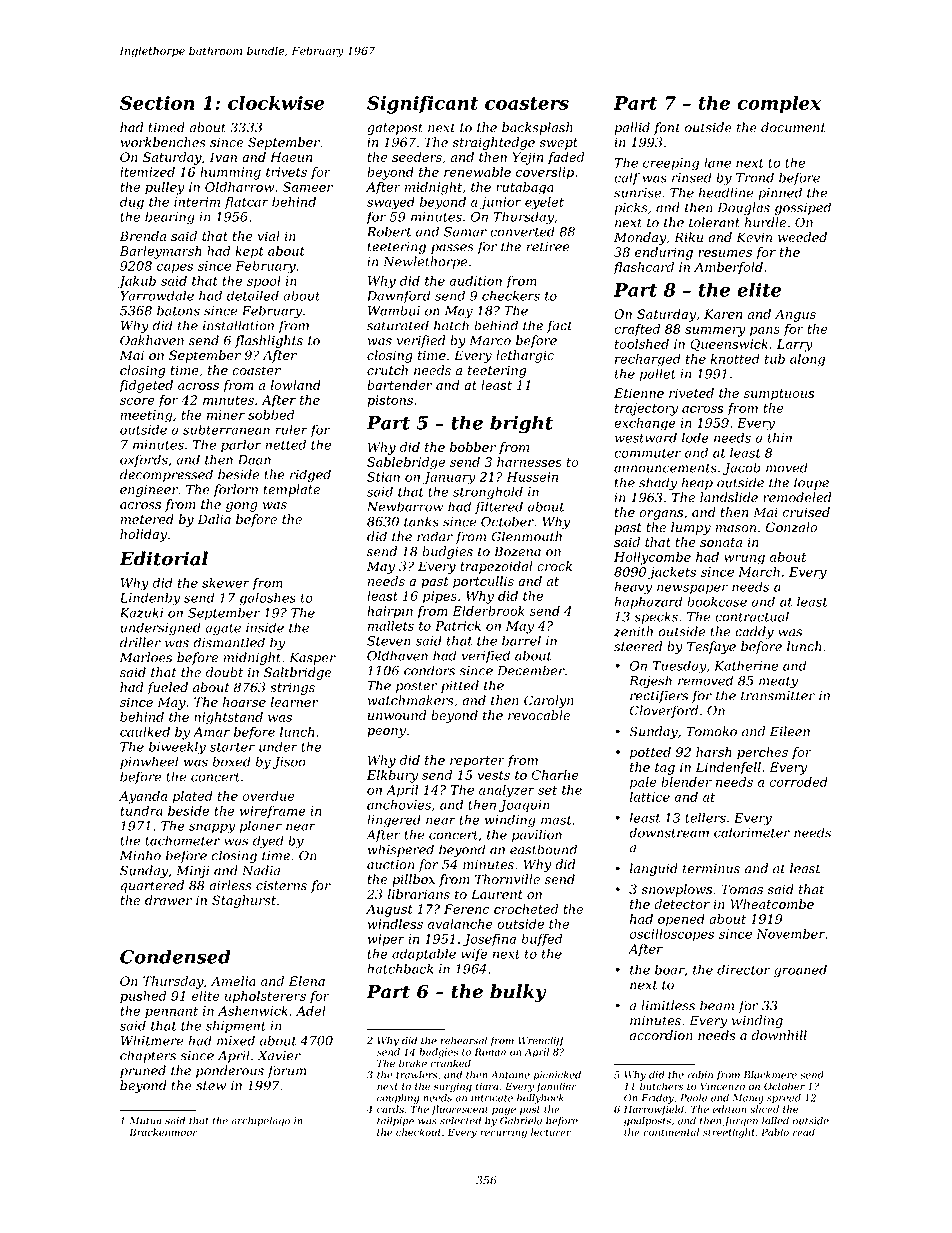 The width and height of the screenshot is (952, 1233). What do you see at coordinates (286, 1071) in the screenshot?
I see `forum` at bounding box center [286, 1071].
